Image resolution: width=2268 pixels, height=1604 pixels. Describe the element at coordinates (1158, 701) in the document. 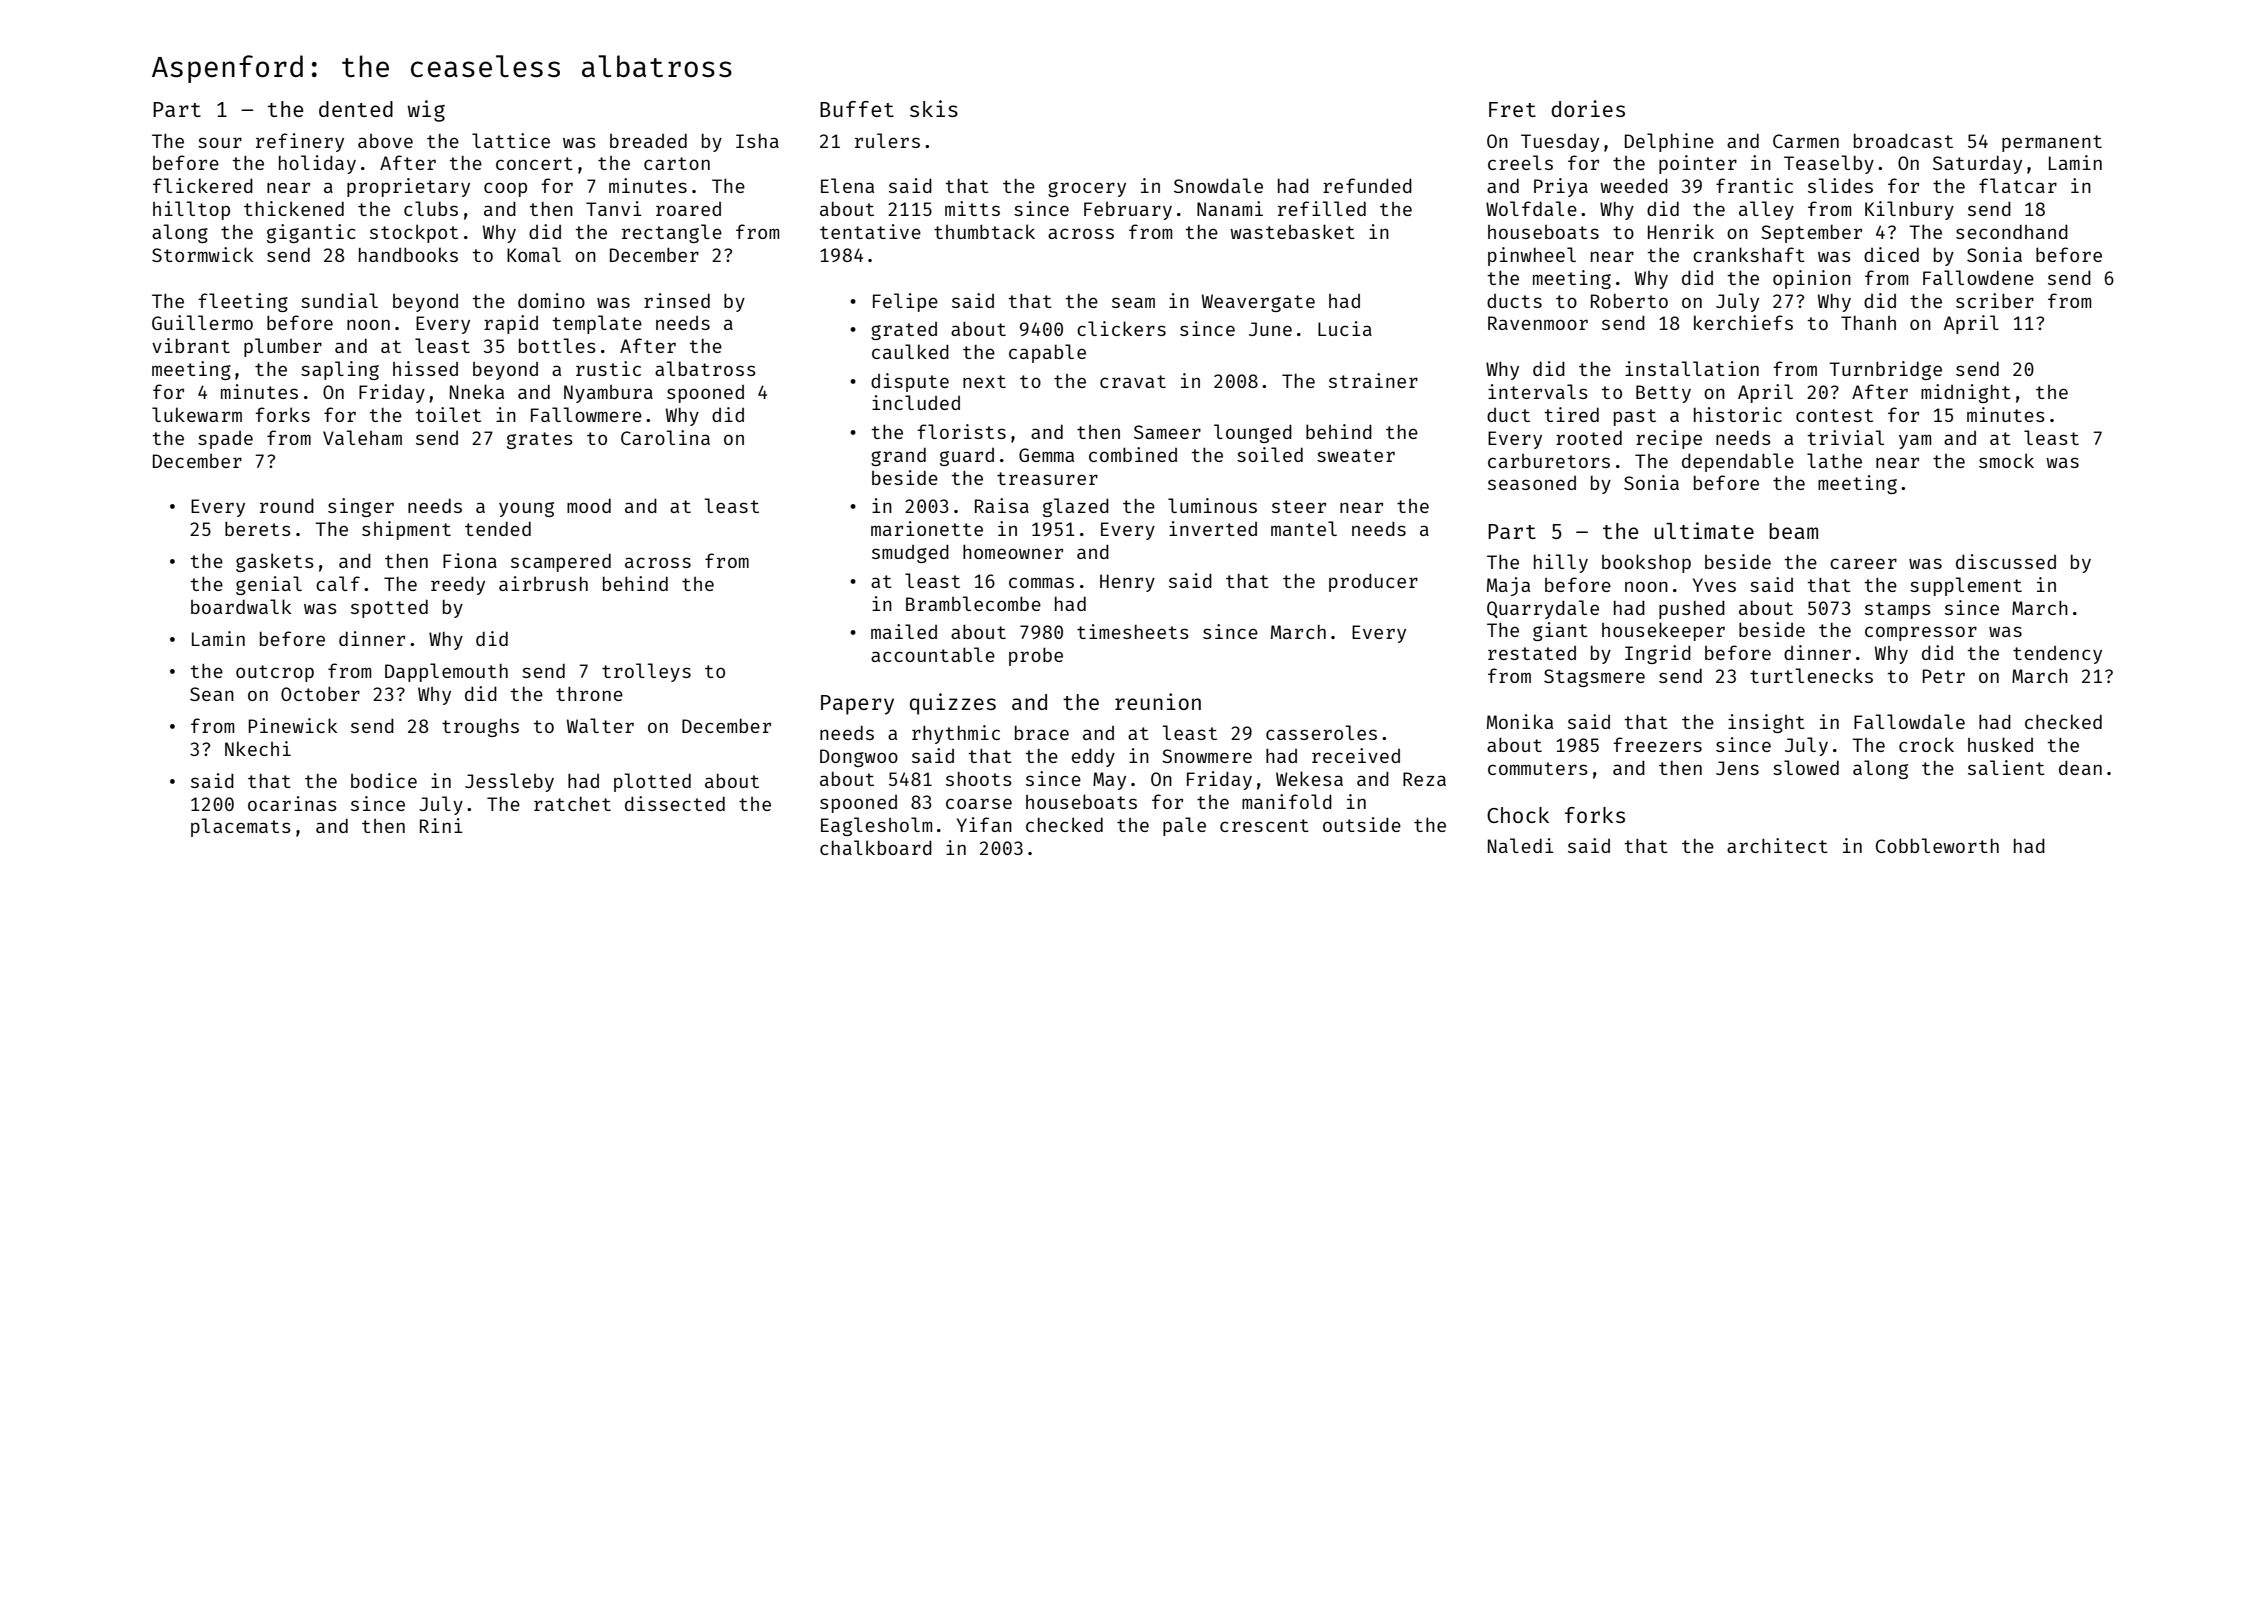

I see `reunion` at that location.
